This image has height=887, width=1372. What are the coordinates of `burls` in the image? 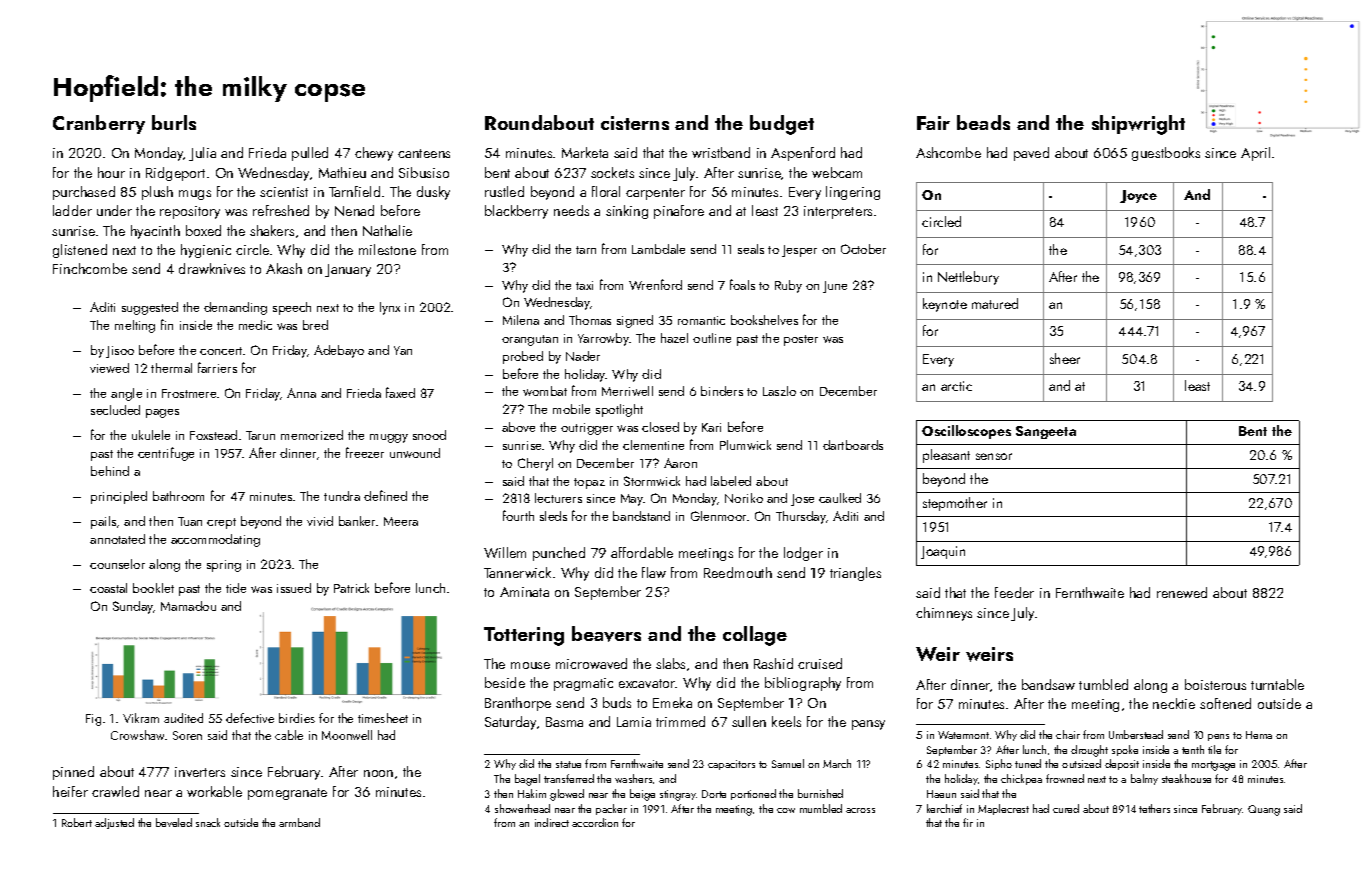 It's located at (174, 122).
